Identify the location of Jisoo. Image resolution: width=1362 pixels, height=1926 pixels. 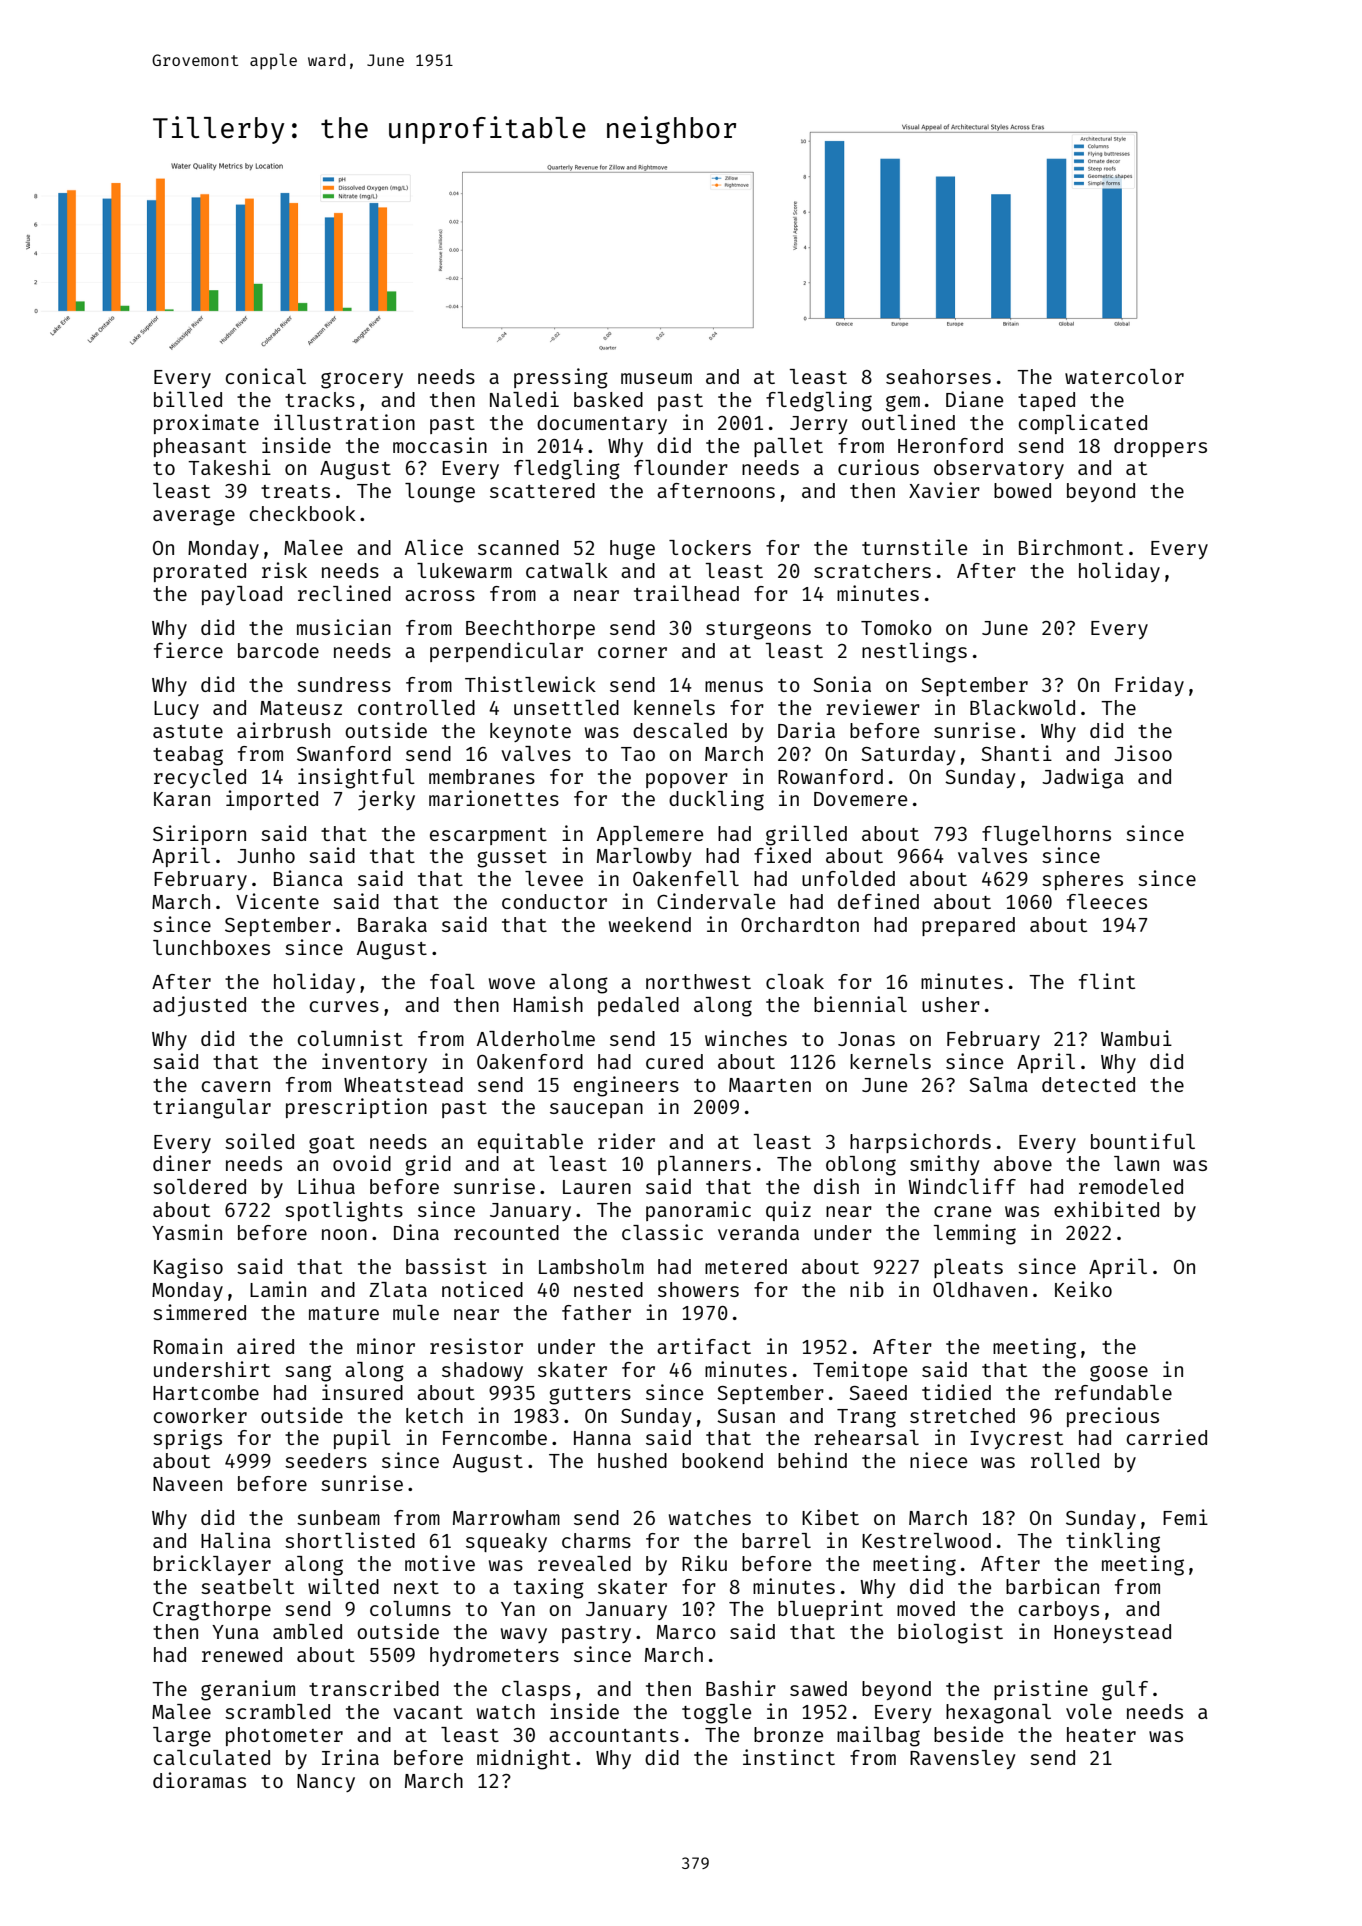
(1143, 753).
